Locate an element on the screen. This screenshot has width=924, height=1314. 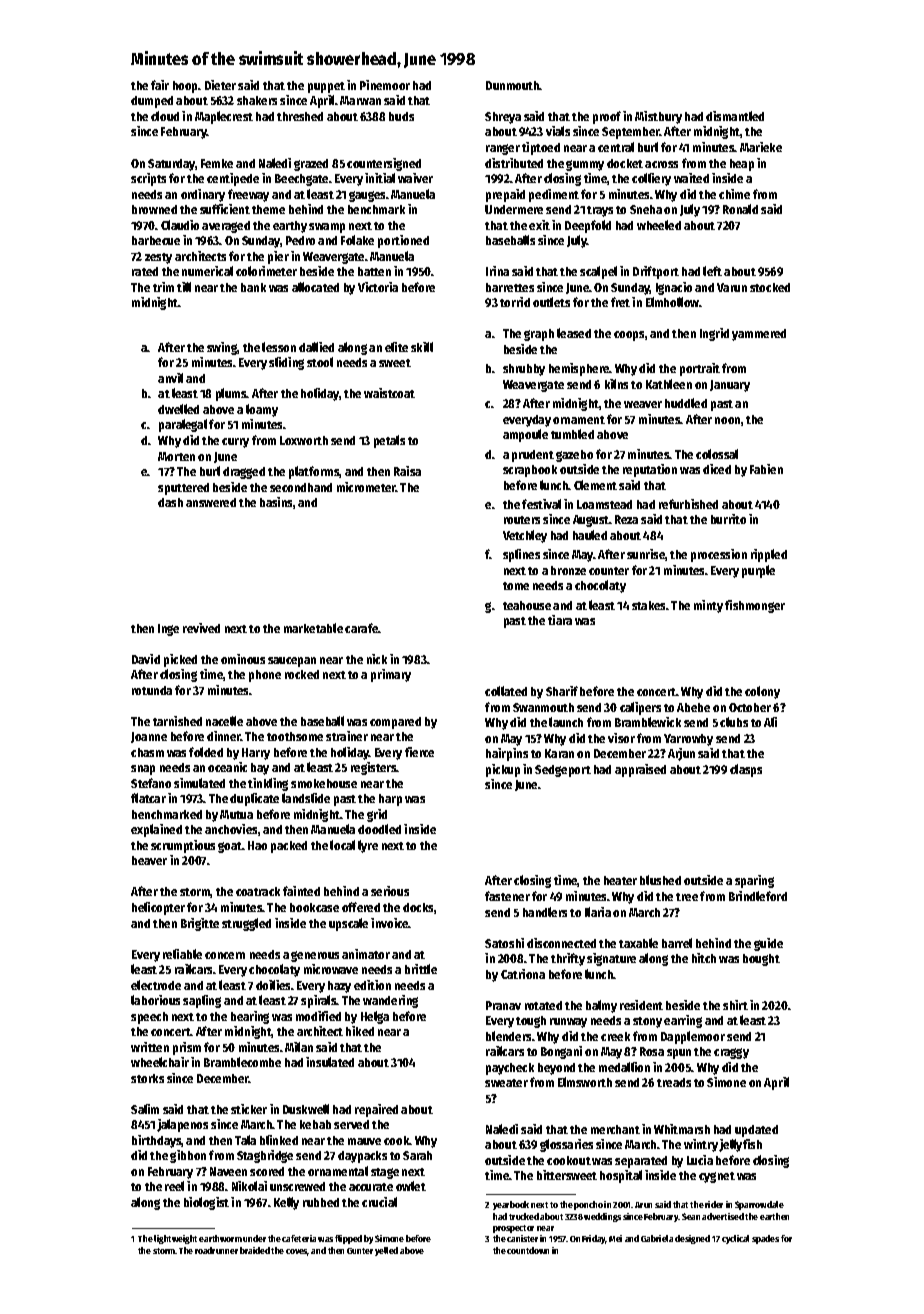
trucked is located at coordinates (524, 1216).
